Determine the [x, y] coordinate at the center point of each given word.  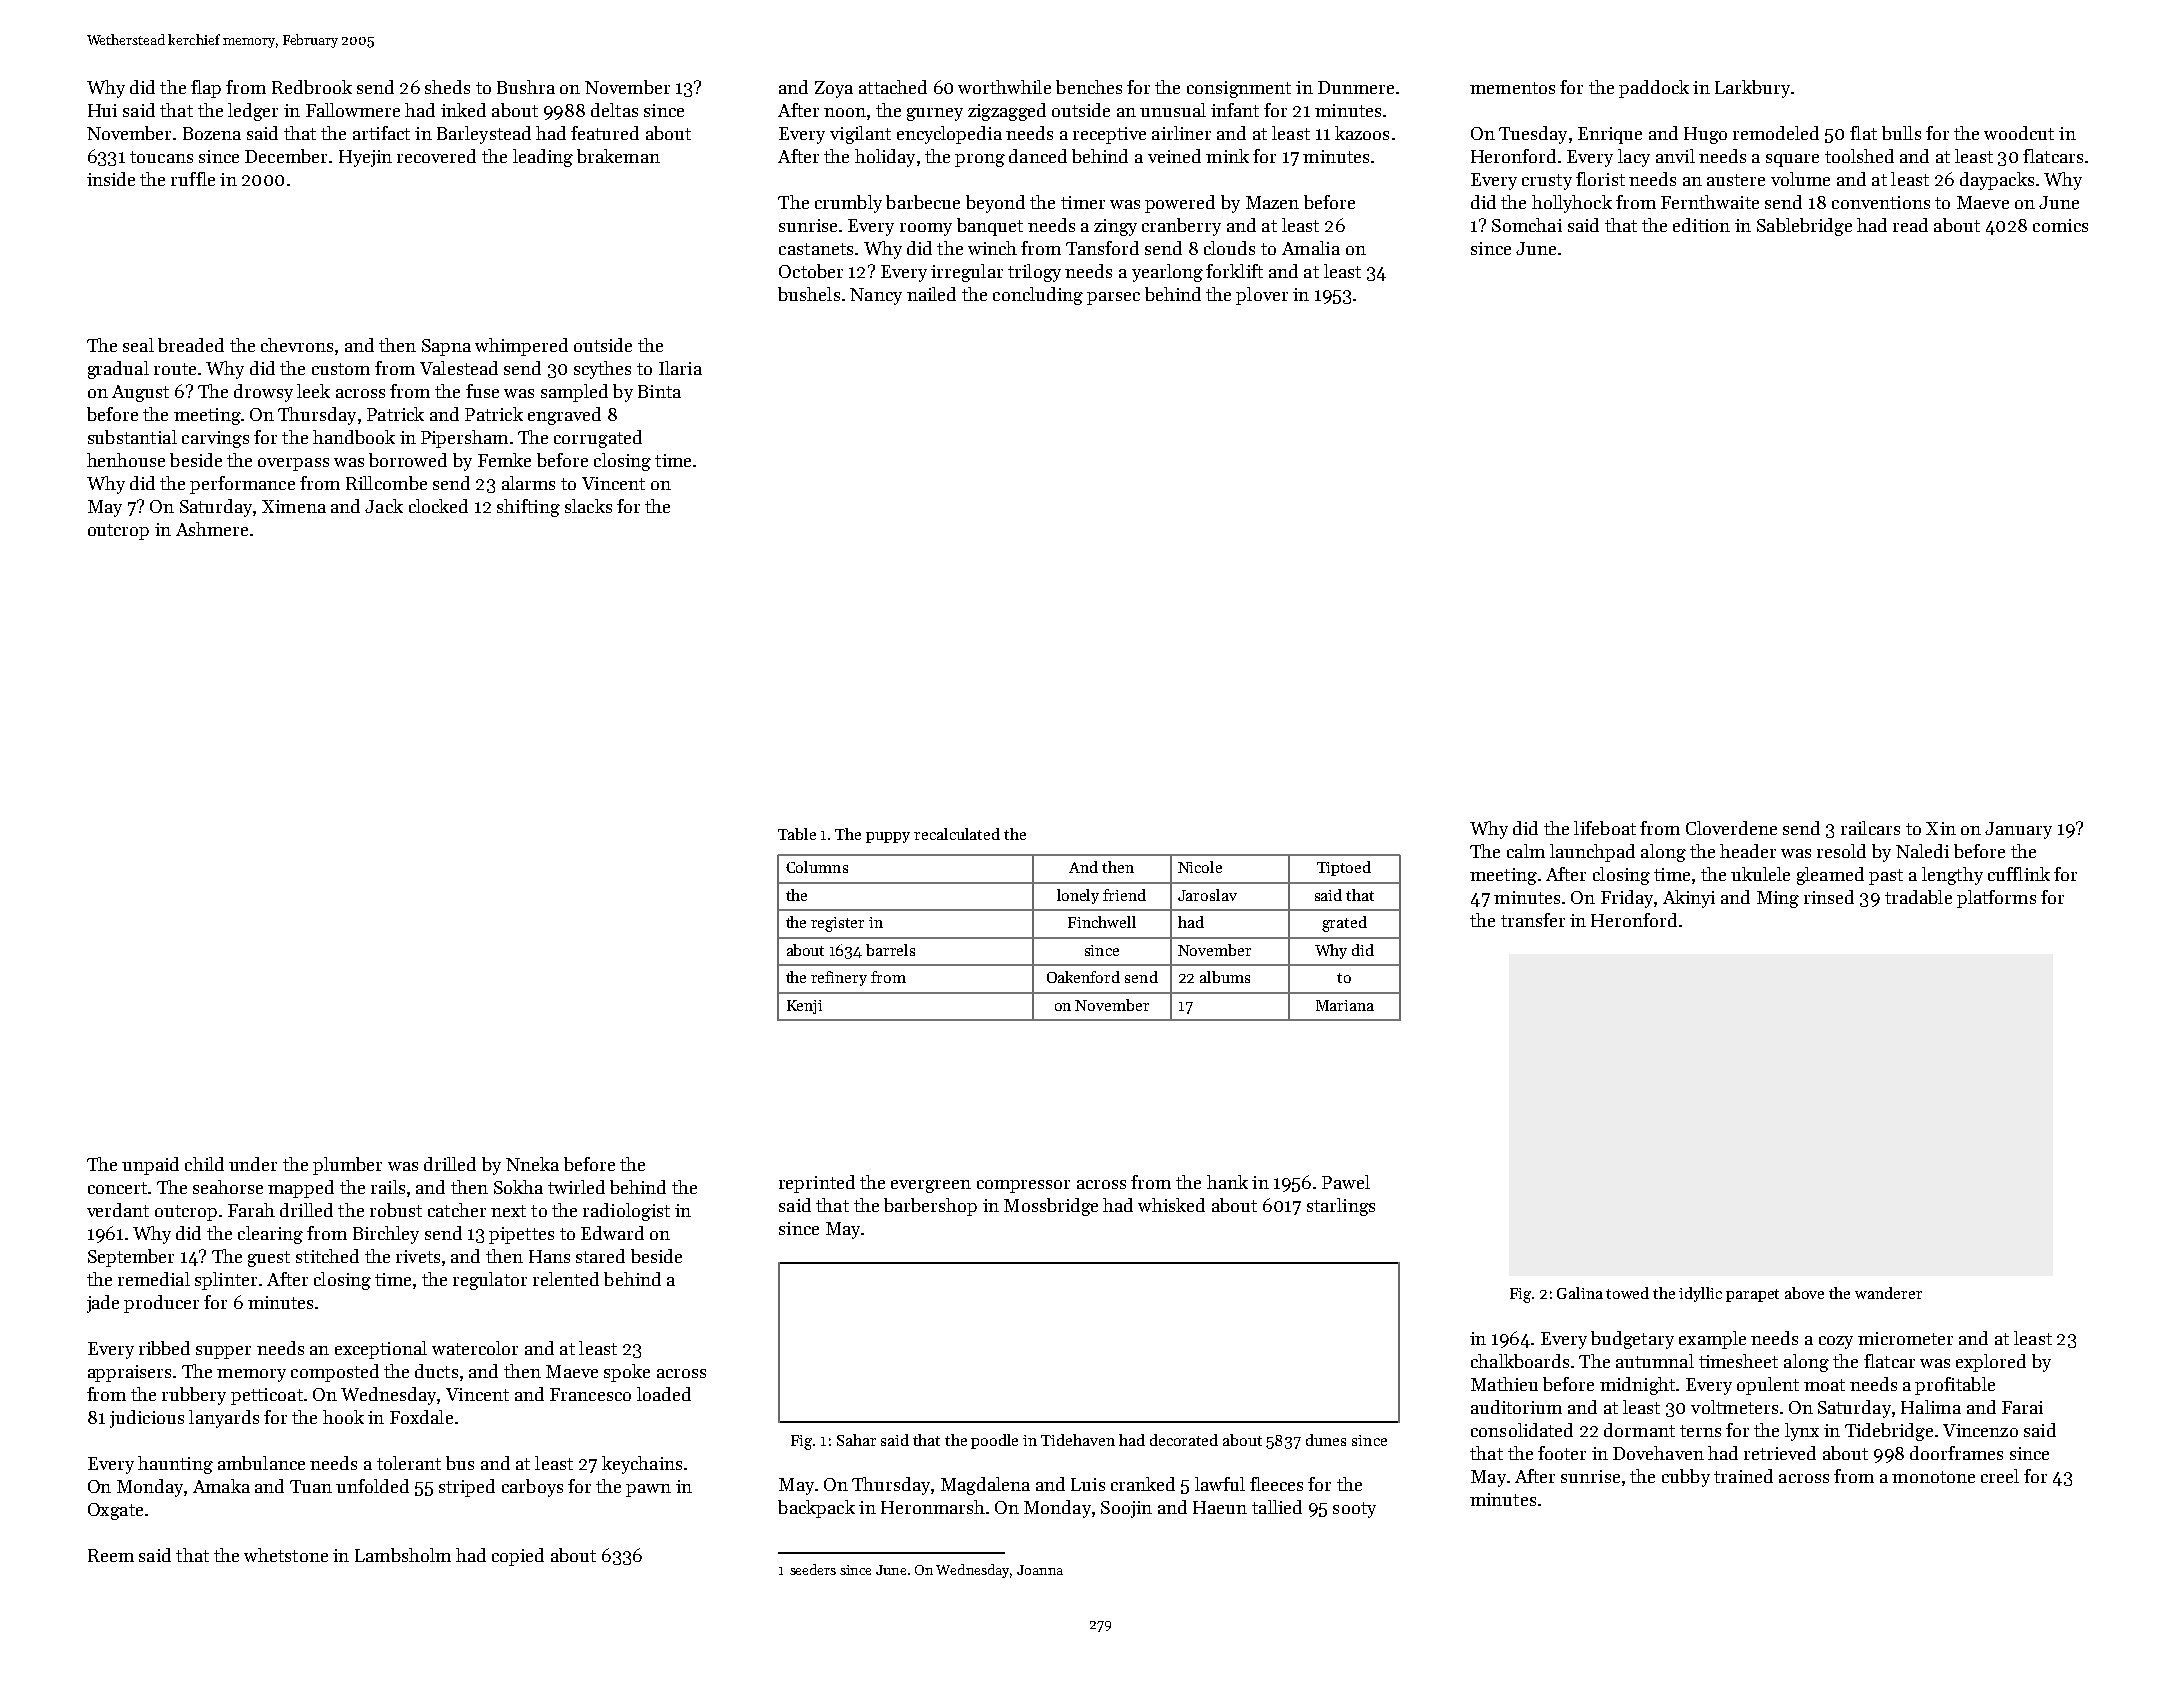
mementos [1512, 88]
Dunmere [1356, 87]
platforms [1996, 899]
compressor [1023, 1186]
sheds [447, 87]
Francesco [590, 1394]
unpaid [150, 1166]
